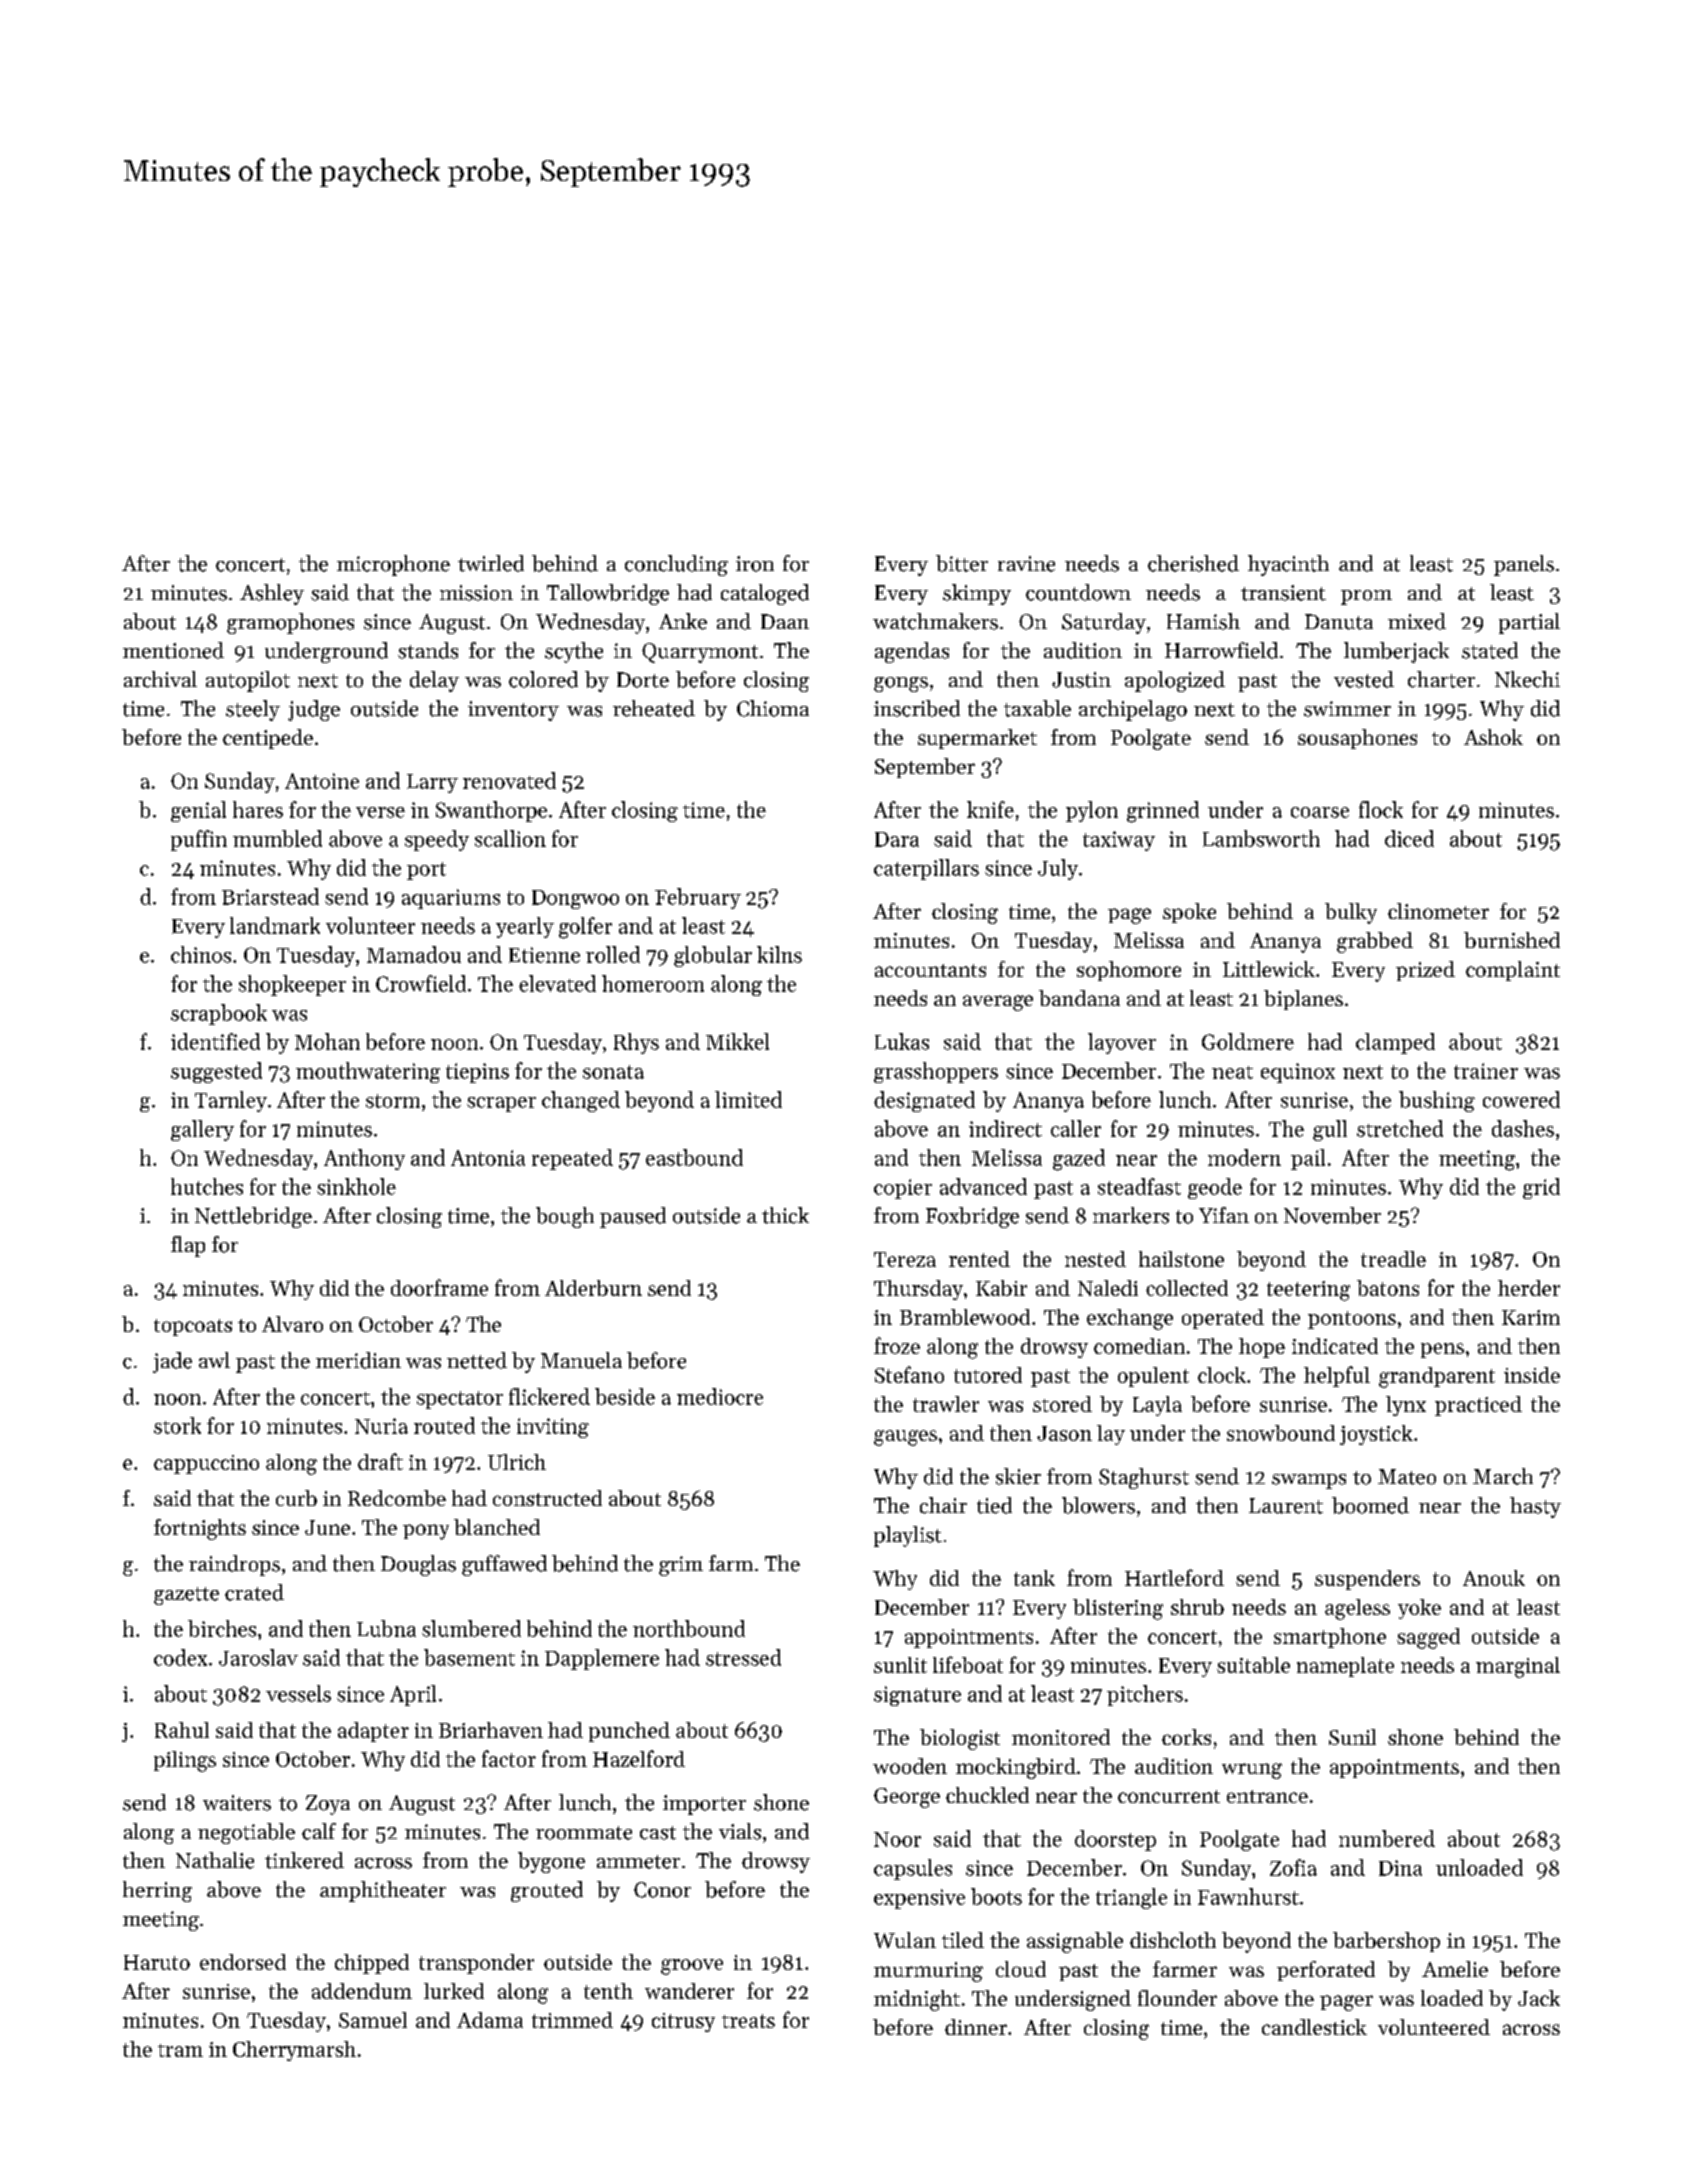 The height and width of the image is (2178, 1683). What do you see at coordinates (393, 565) in the image?
I see `microphone` at bounding box center [393, 565].
